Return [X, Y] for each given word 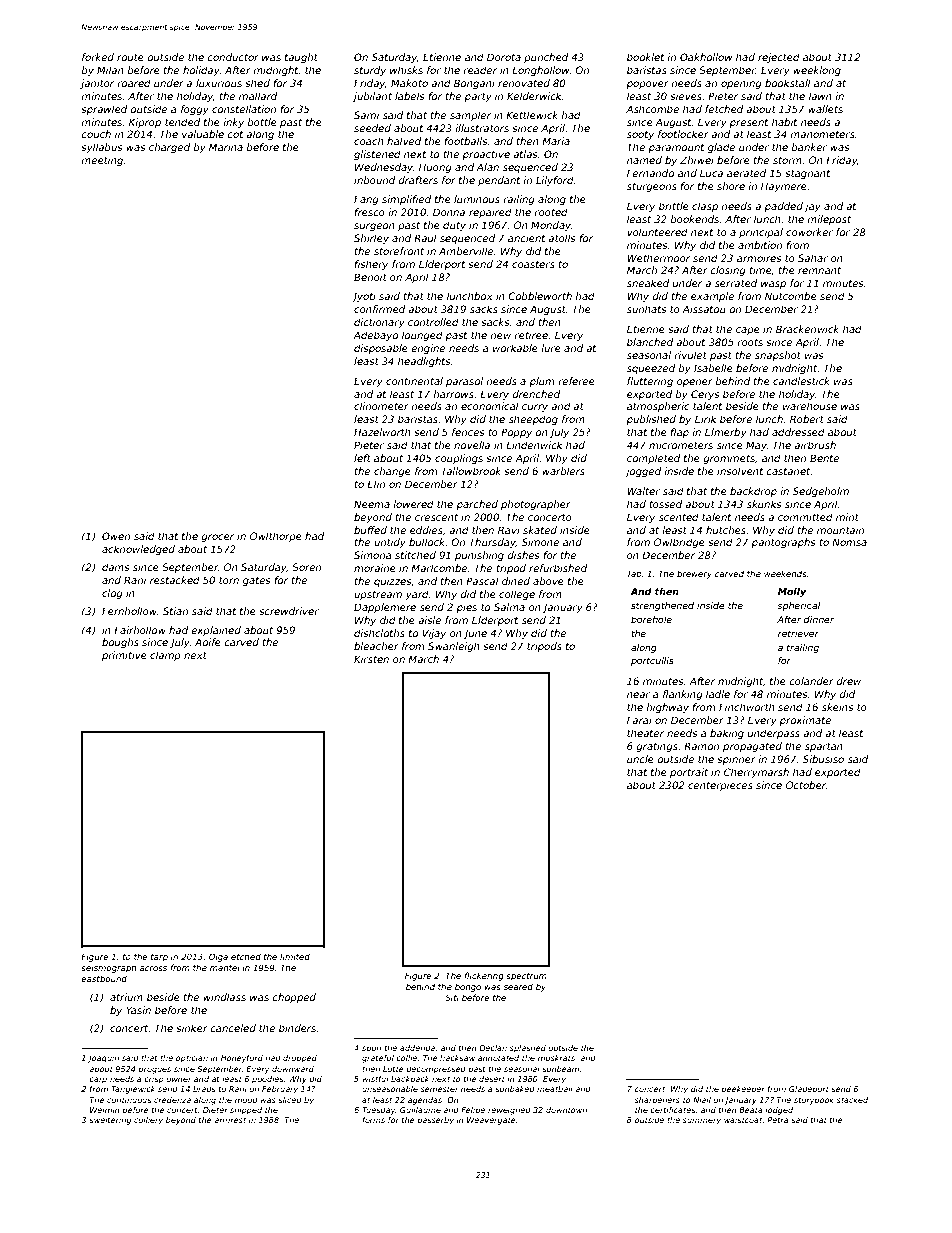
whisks [406, 70]
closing [728, 271]
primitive [124, 656]
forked [98, 57]
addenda [417, 1048]
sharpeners [657, 1101]
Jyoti [364, 297]
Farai [639, 720]
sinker [192, 1028]
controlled [433, 322]
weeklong [817, 71]
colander [812, 681]
